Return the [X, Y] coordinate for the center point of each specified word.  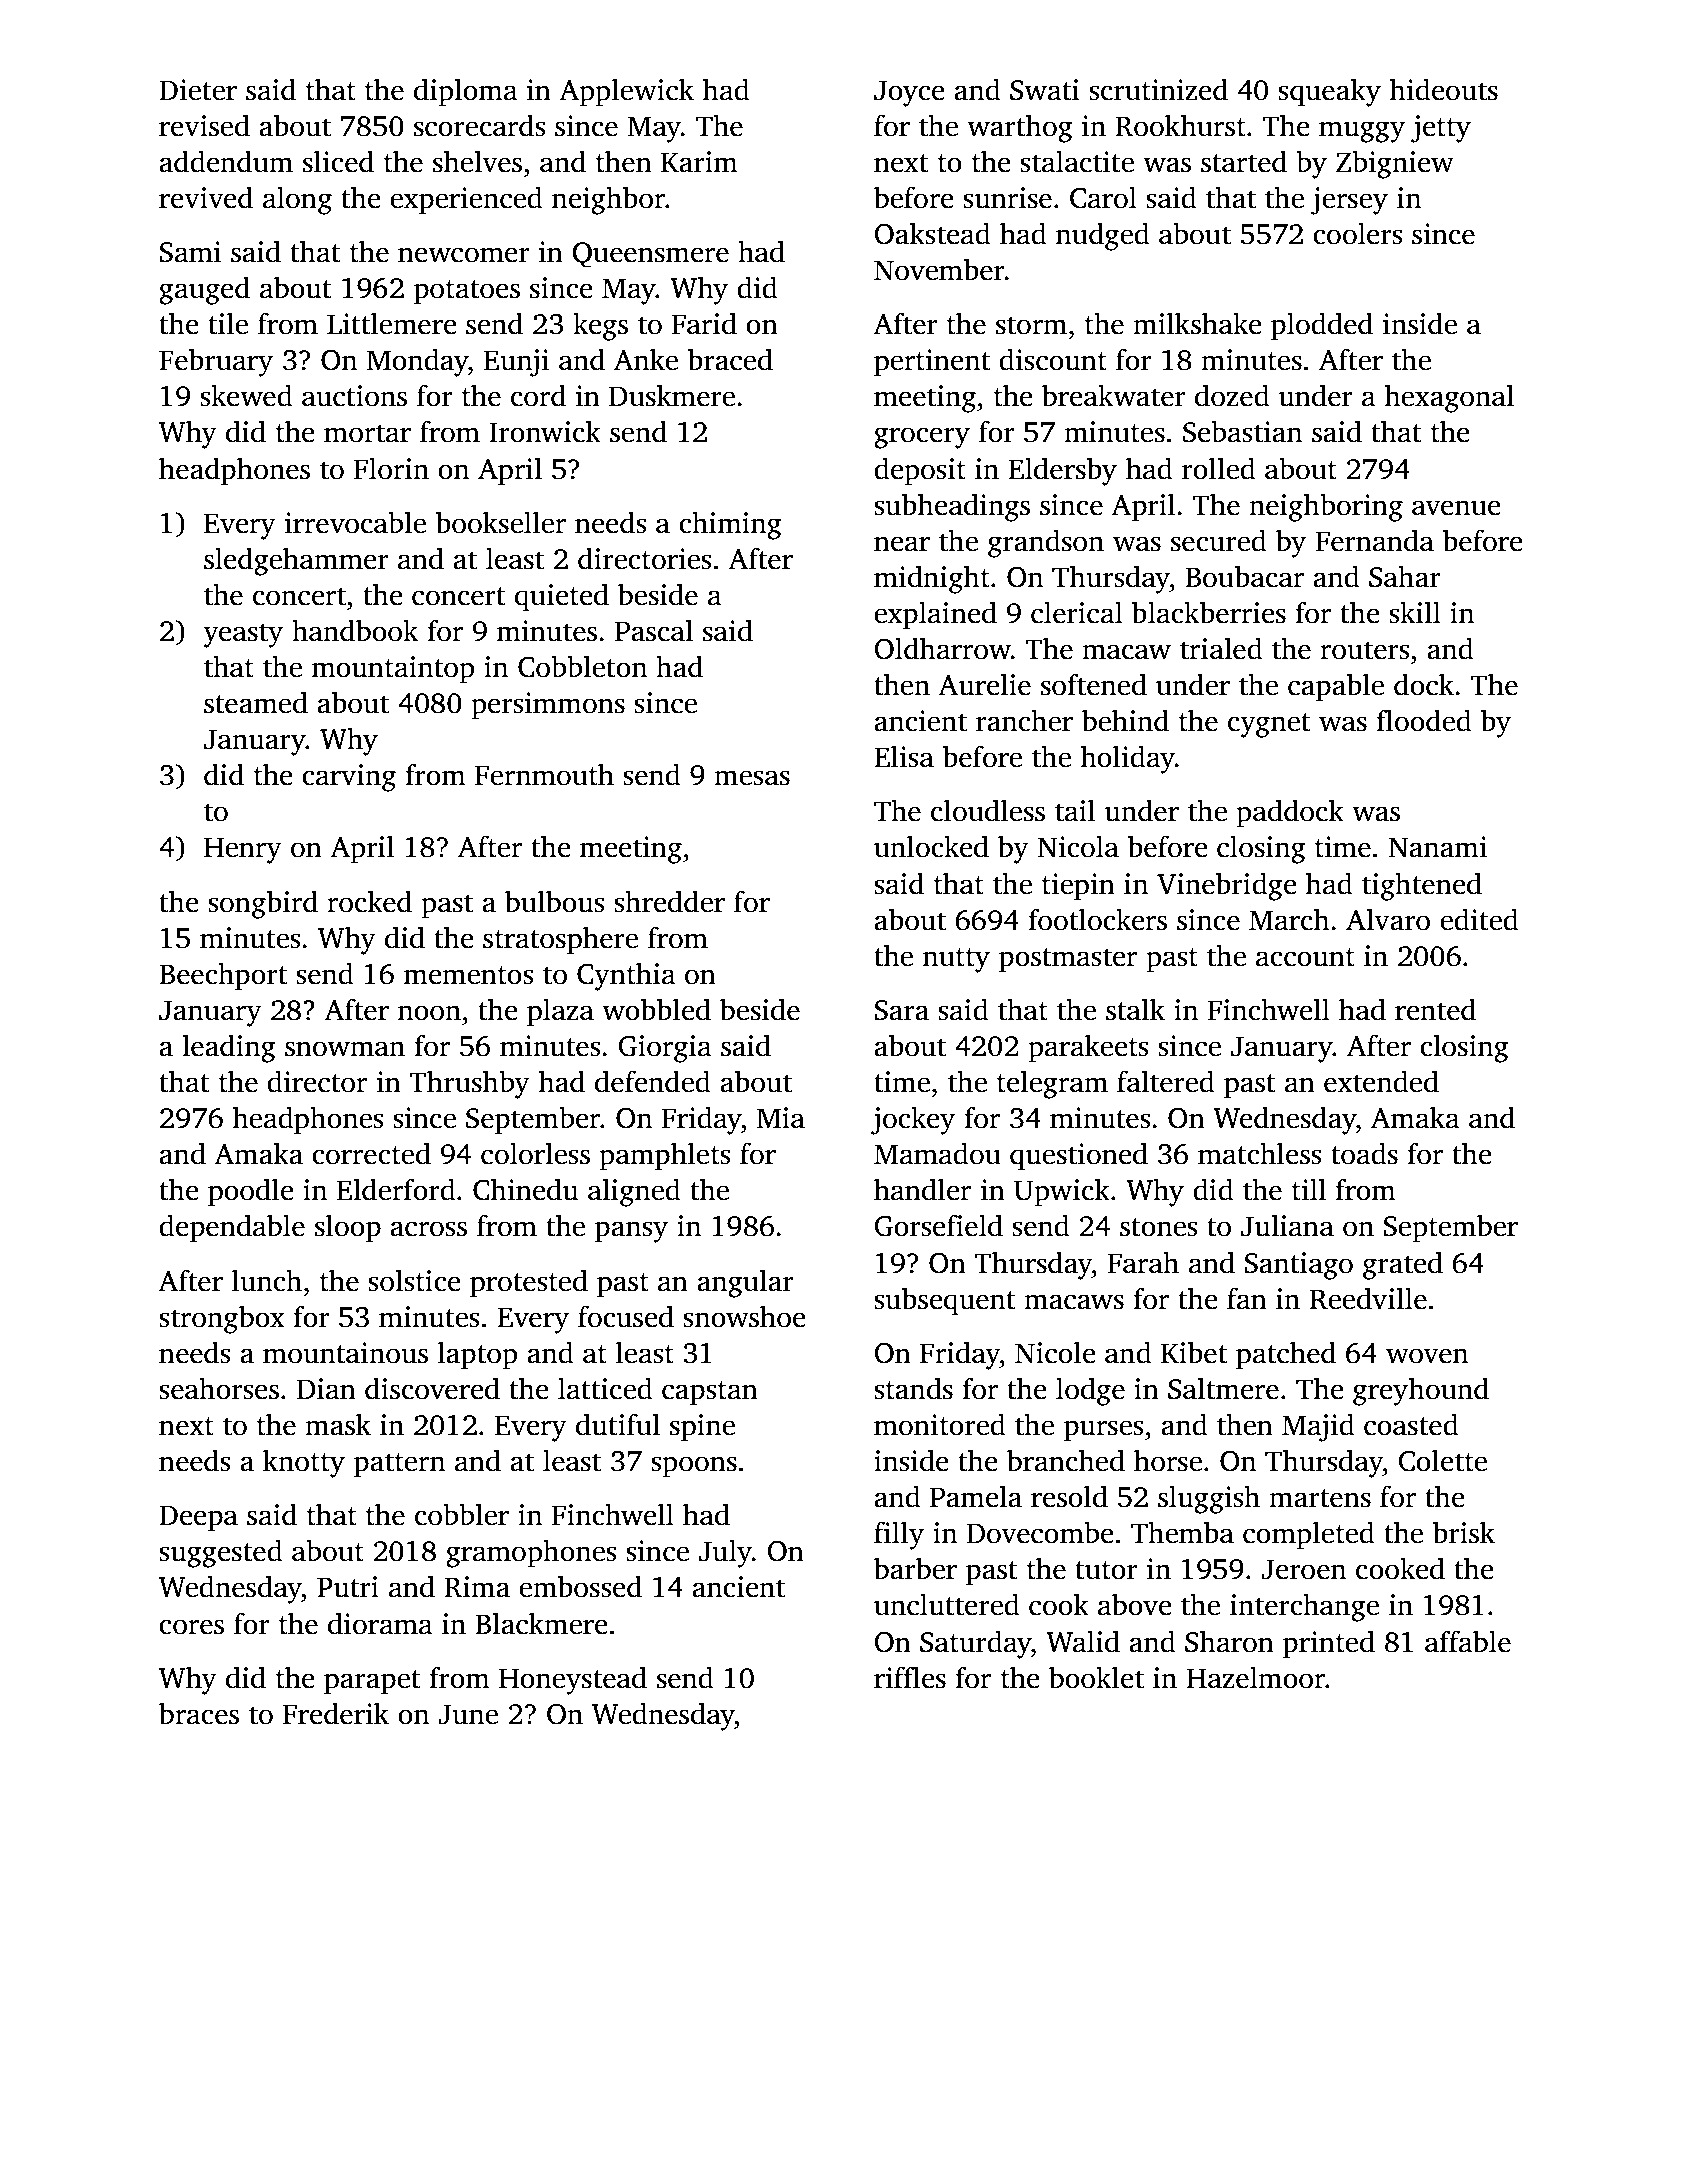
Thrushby [469, 1084]
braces [199, 1713]
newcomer [464, 255]
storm [1031, 325]
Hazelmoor [1256, 1677]
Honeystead [573, 1680]
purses [1103, 1431]
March [1289, 919]
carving [349, 778]
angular [745, 1283]
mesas [752, 778]
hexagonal [1449, 398]
